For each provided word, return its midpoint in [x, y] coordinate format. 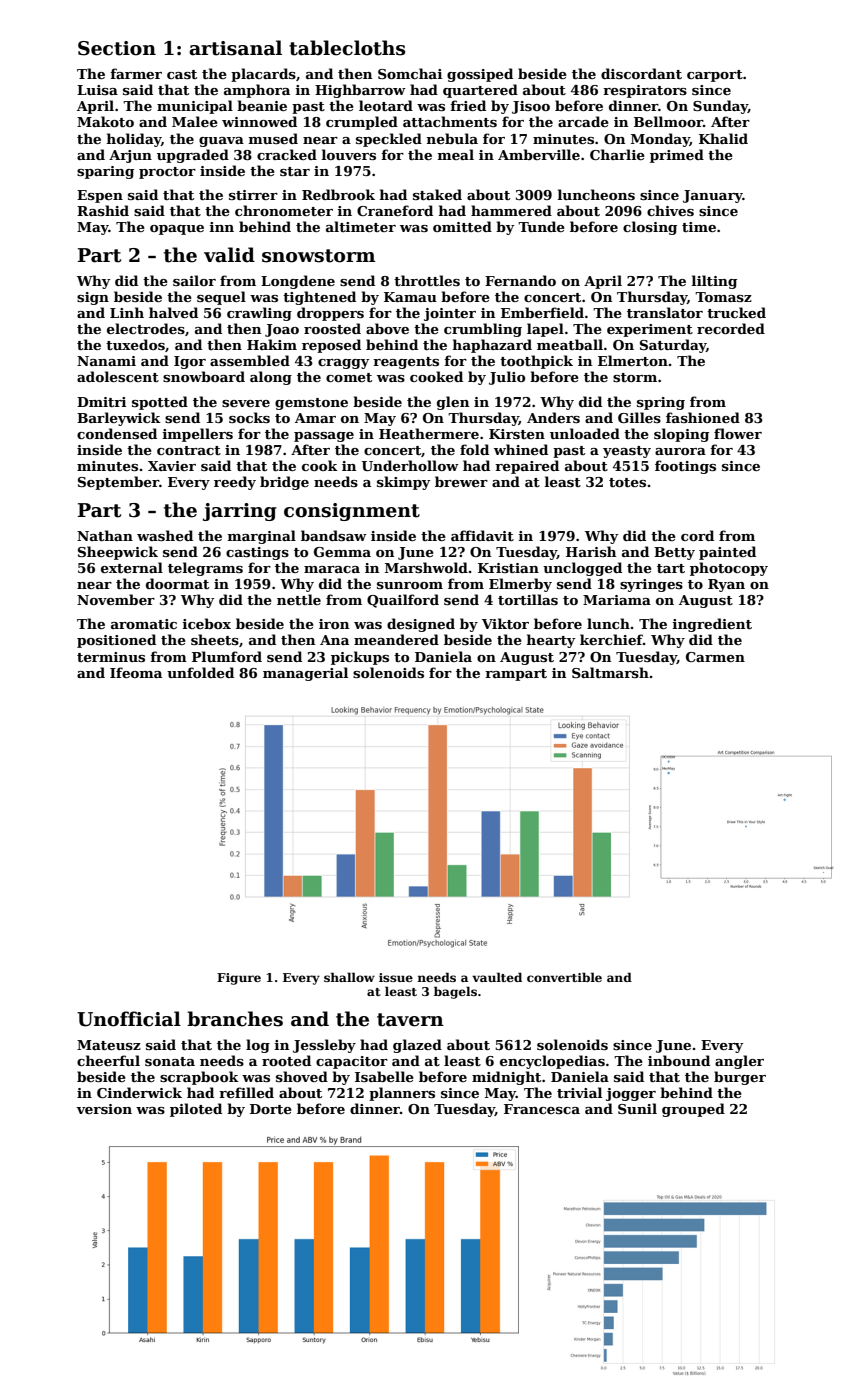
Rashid [103, 210]
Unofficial [129, 1019]
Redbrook [338, 194]
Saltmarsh [610, 672]
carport [715, 76]
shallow [349, 977]
